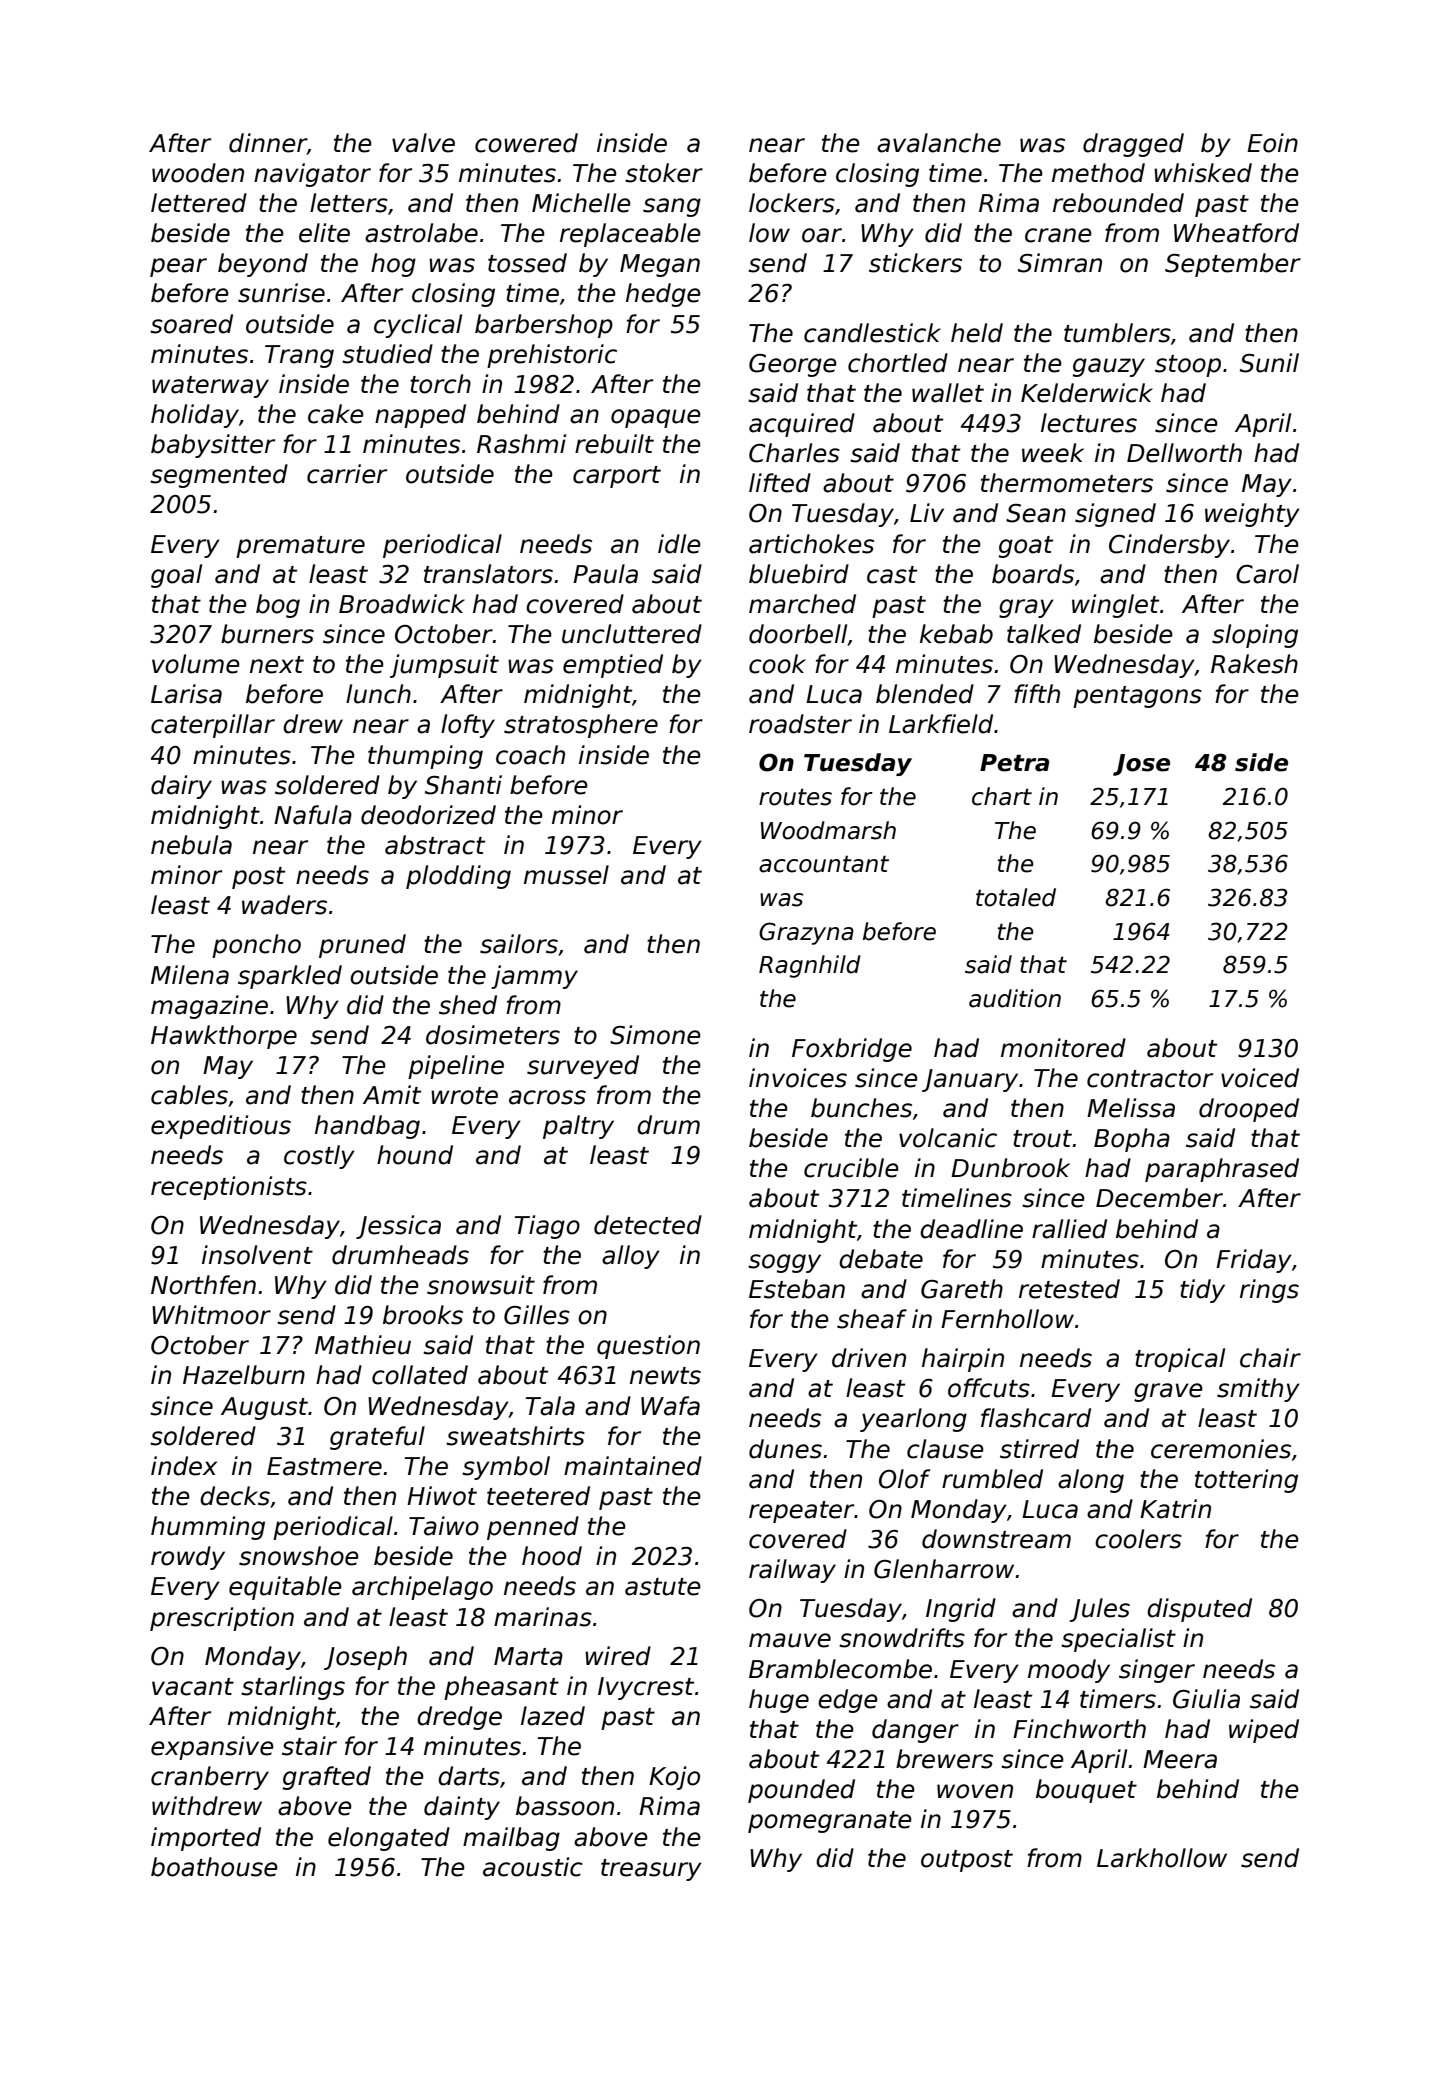 This image has height=2100, width=1450. Describe the element at coordinates (533, 1867) in the image. I see `acoustic` at that location.
